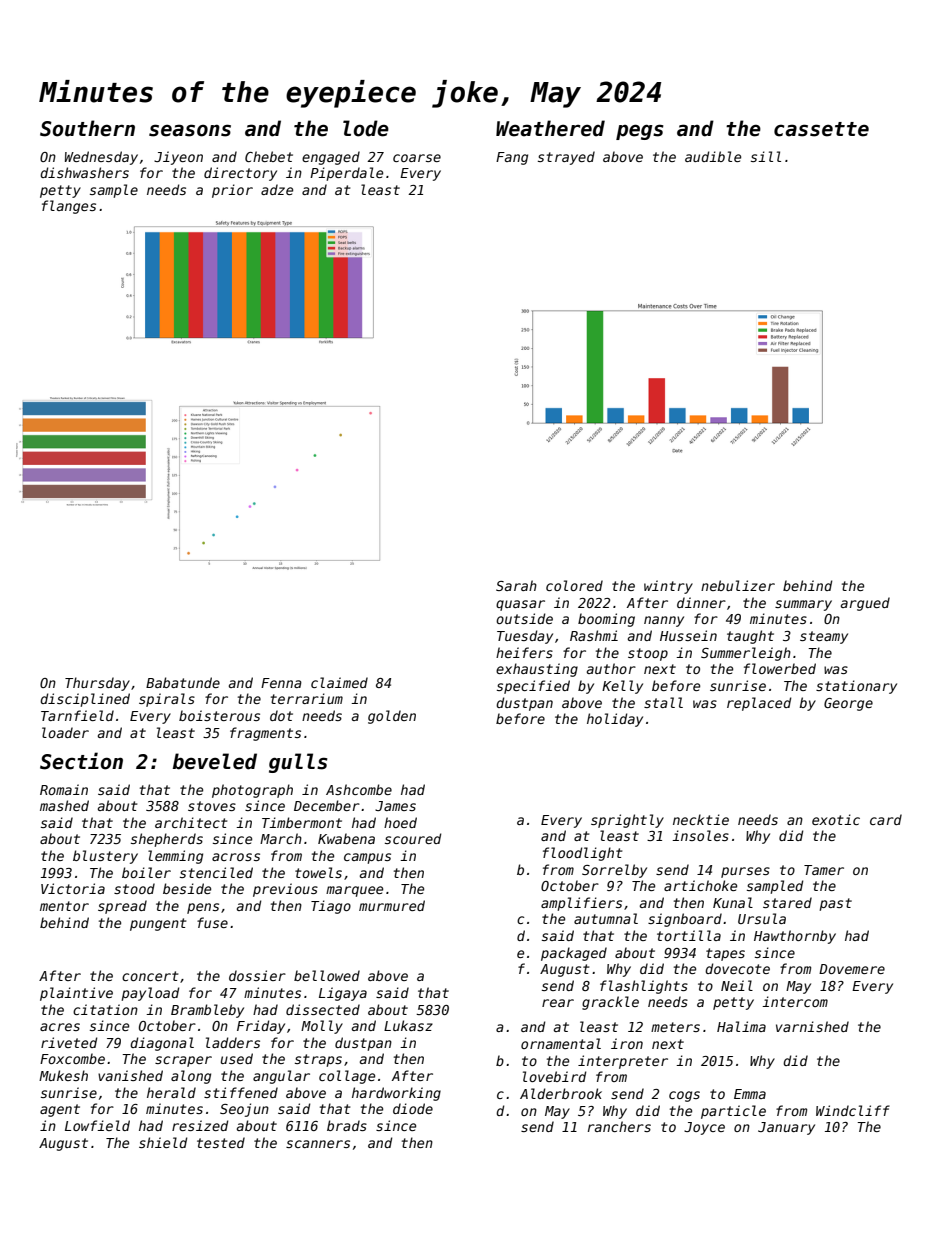 This screenshot has height=1233, width=952. I want to click on prior, so click(232, 191).
